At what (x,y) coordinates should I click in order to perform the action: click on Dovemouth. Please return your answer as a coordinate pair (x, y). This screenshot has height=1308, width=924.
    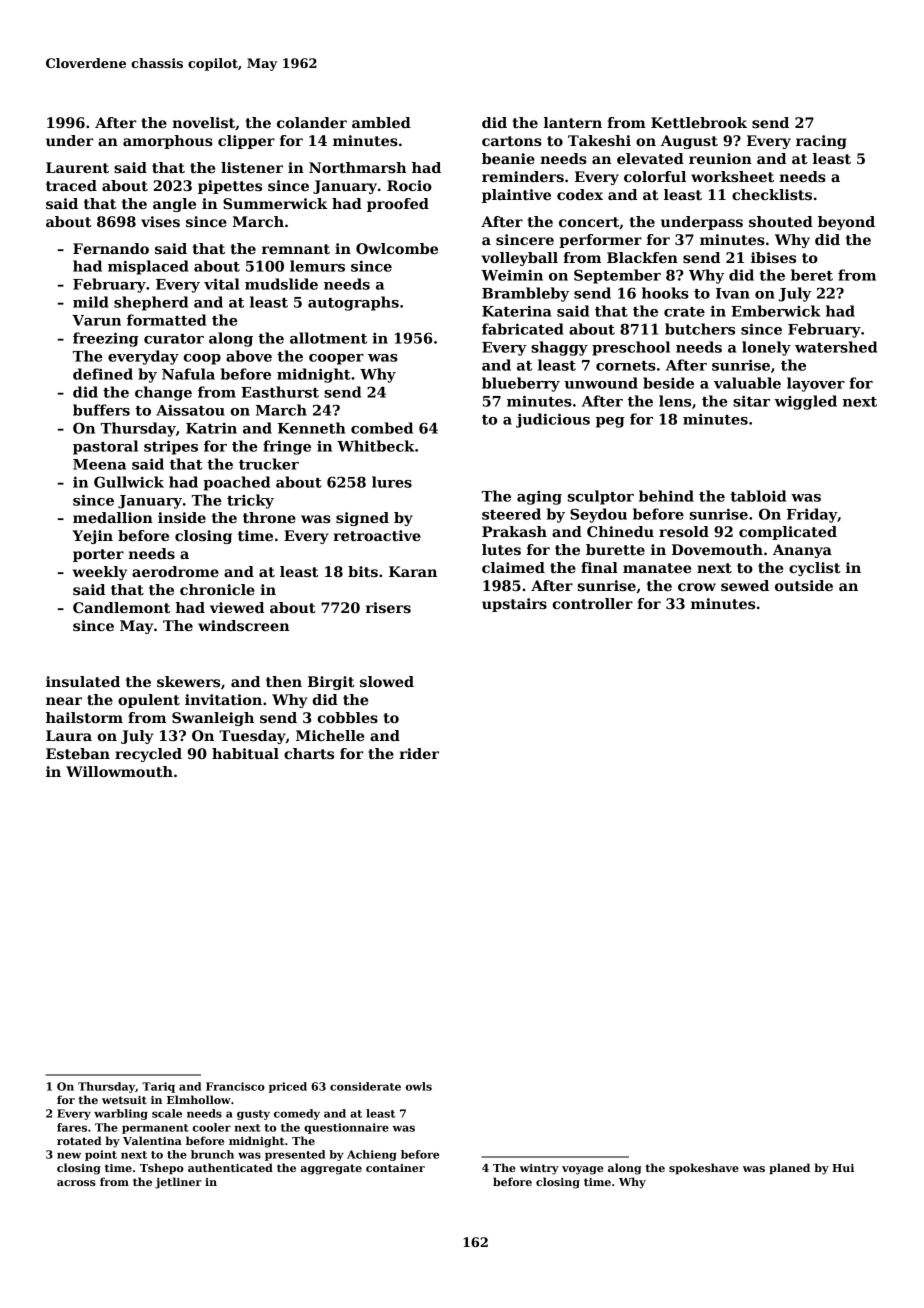
    Looking at the image, I should click on (717, 549).
